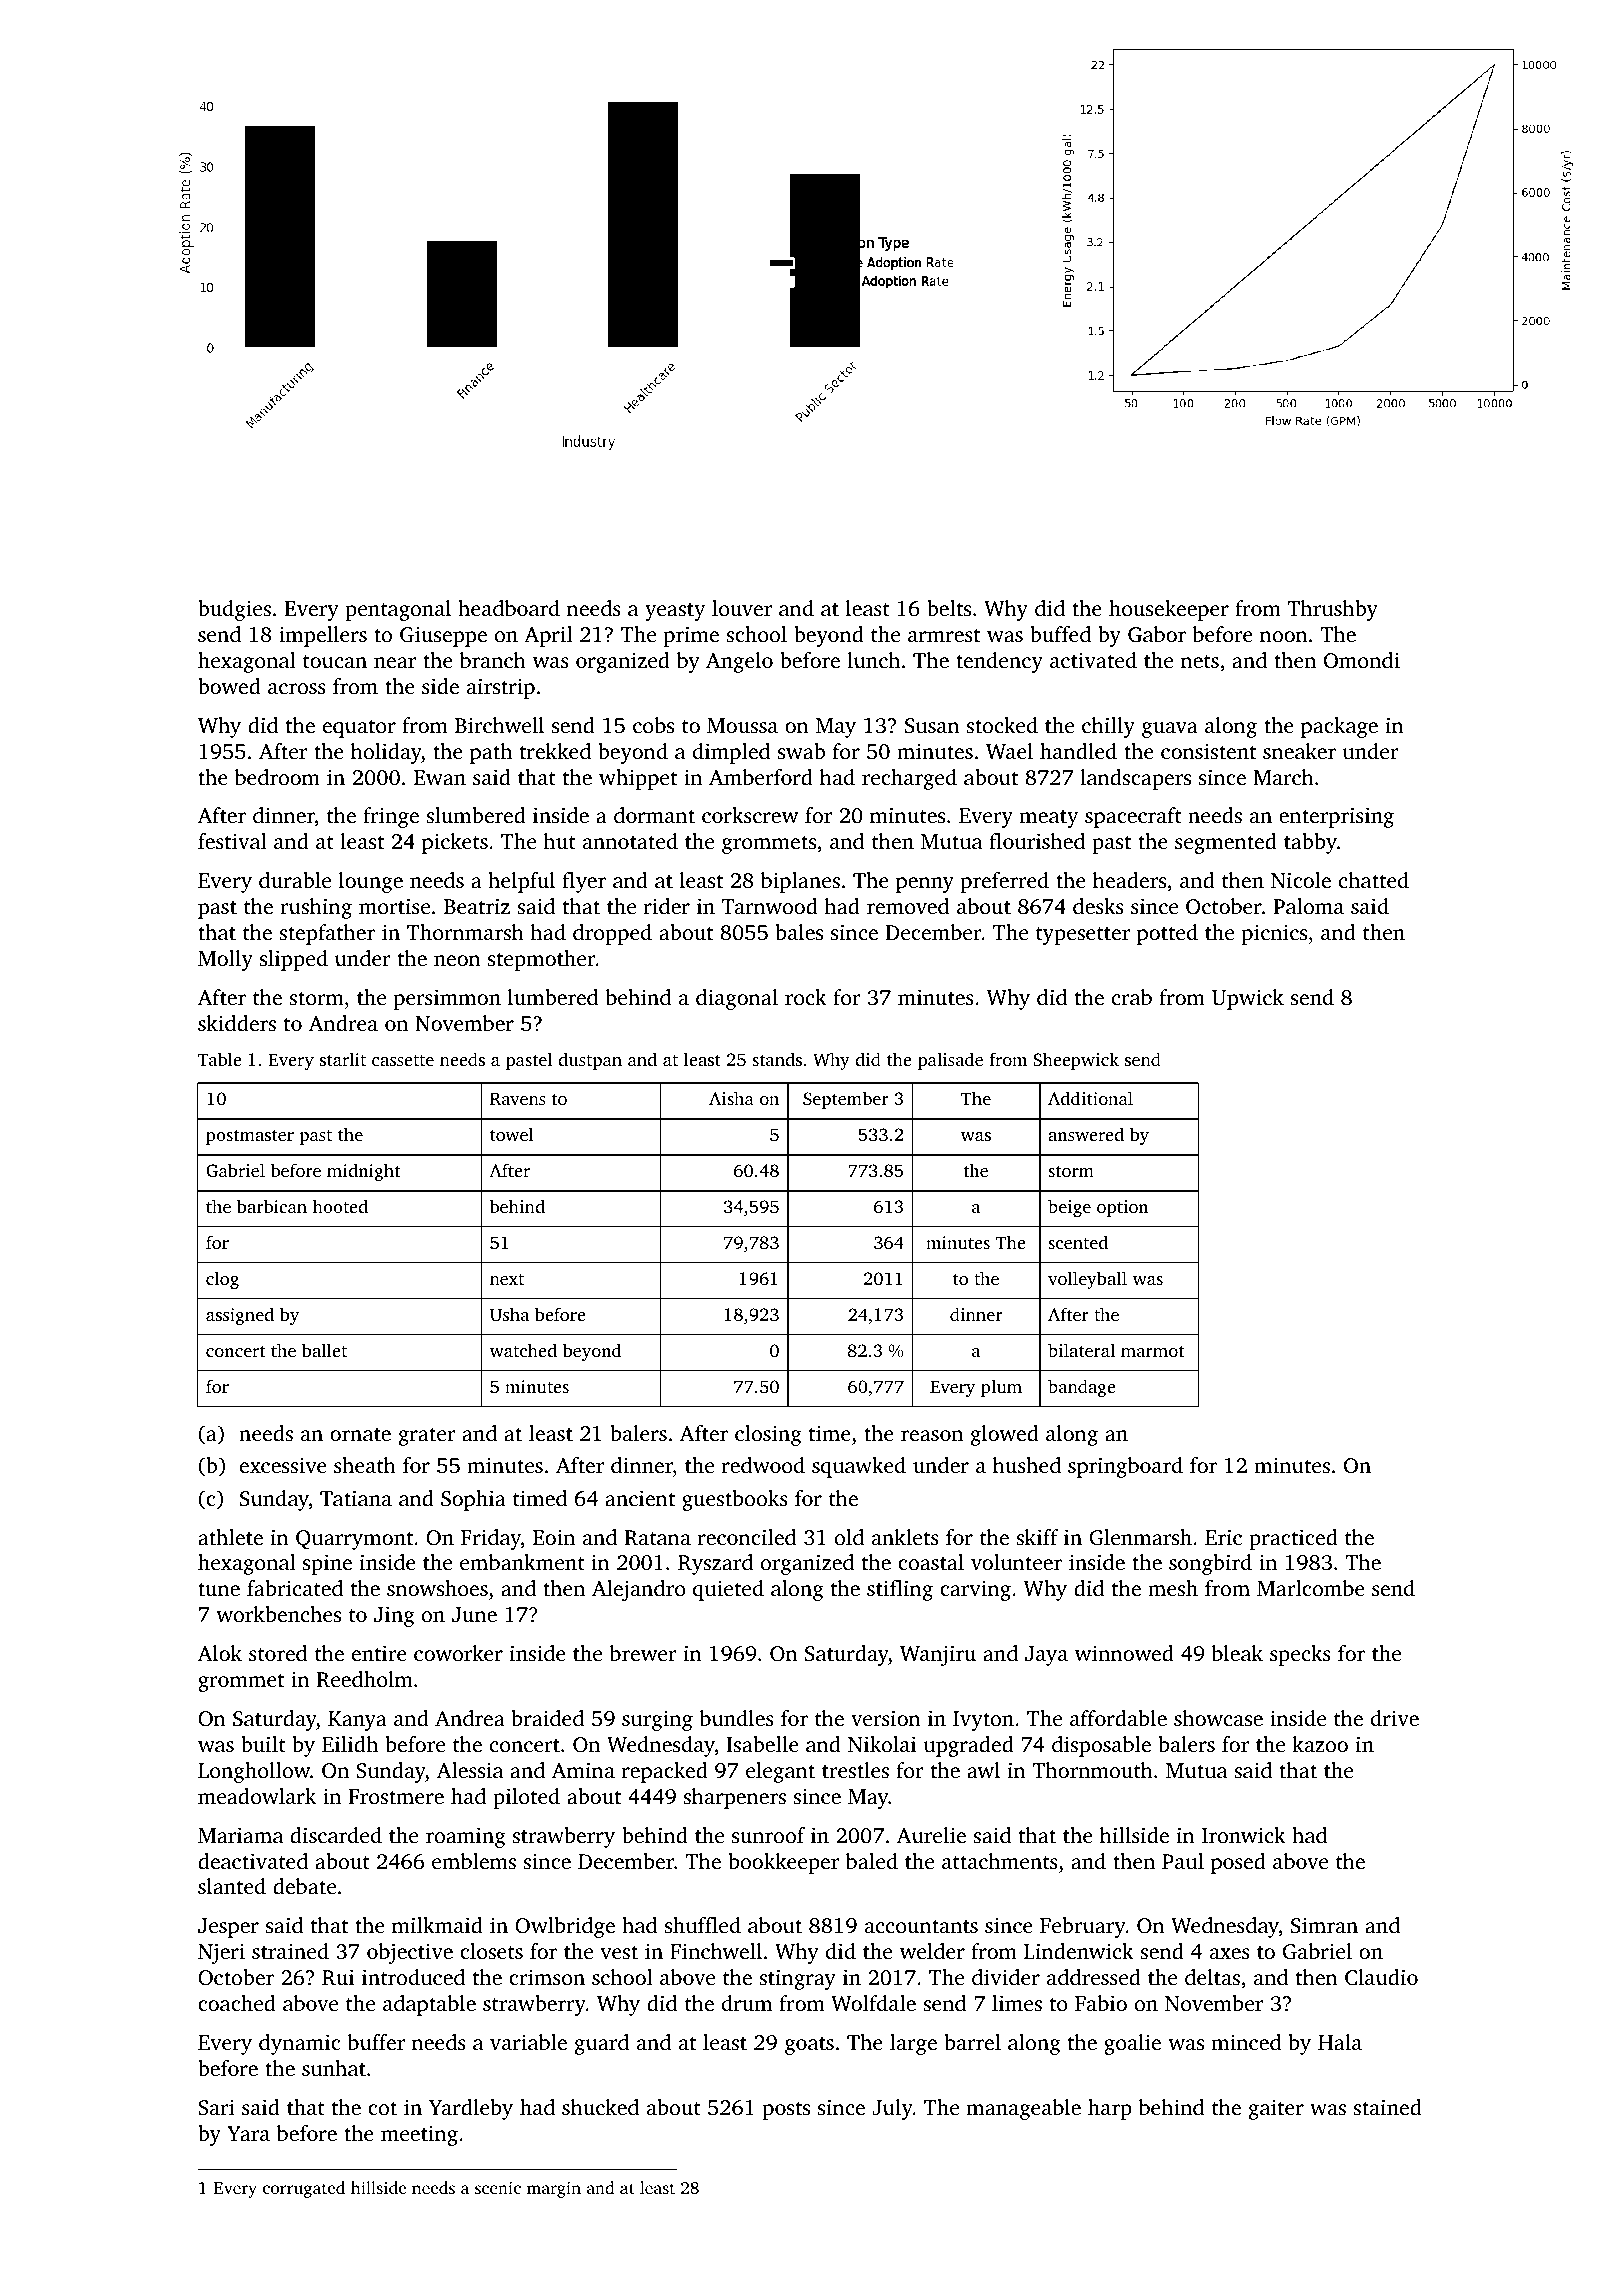 Image resolution: width=1620 pixels, height=2292 pixels. Describe the element at coordinates (419, 2135) in the screenshot. I see `meeting` at that location.
